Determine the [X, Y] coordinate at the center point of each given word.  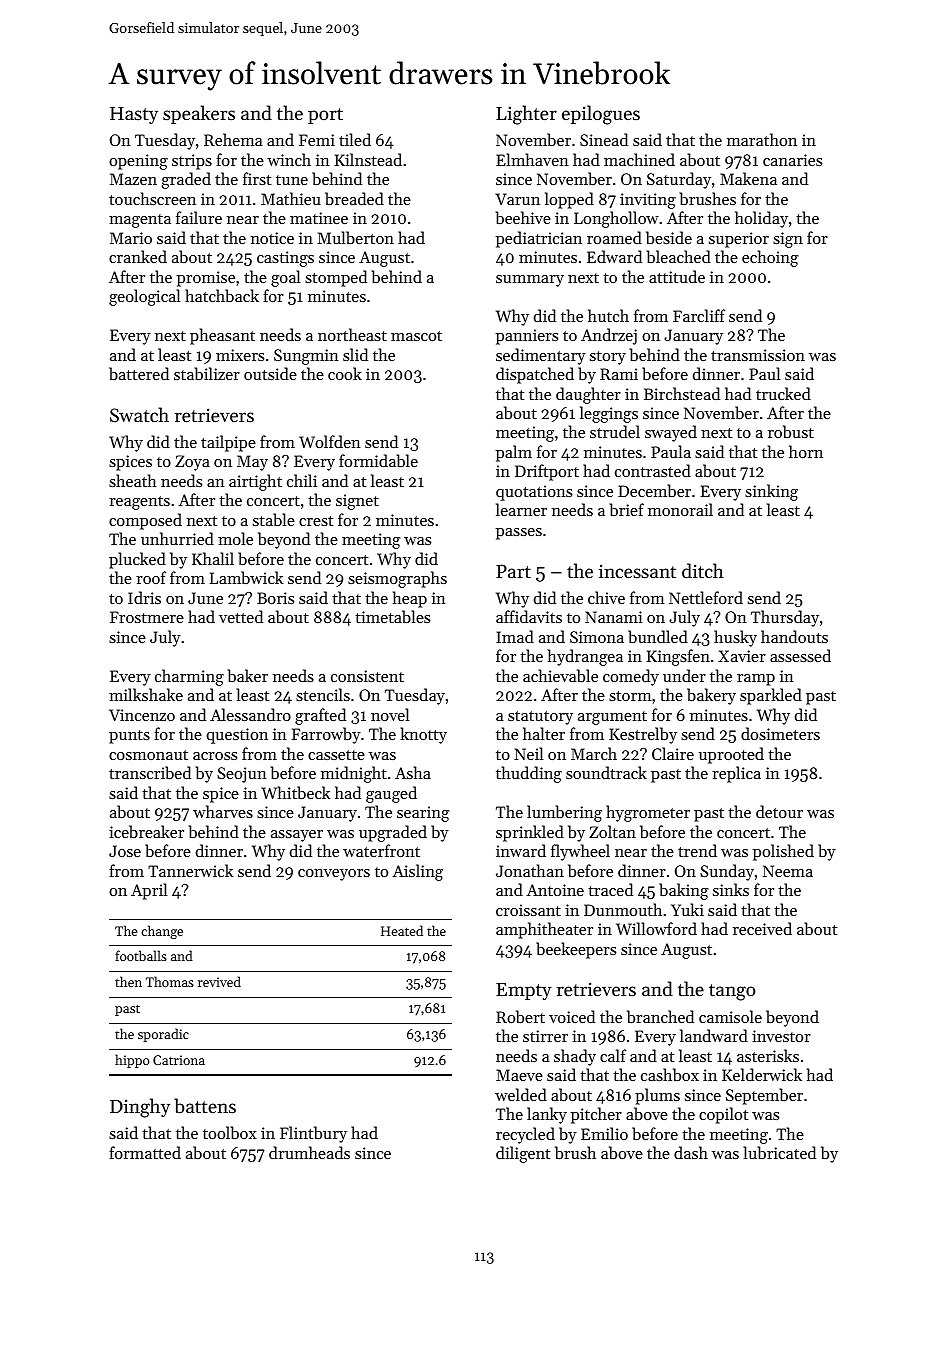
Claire [673, 753]
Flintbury [313, 1134]
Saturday [679, 180]
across [215, 756]
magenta [140, 221]
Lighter [526, 115]
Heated [402, 930]
